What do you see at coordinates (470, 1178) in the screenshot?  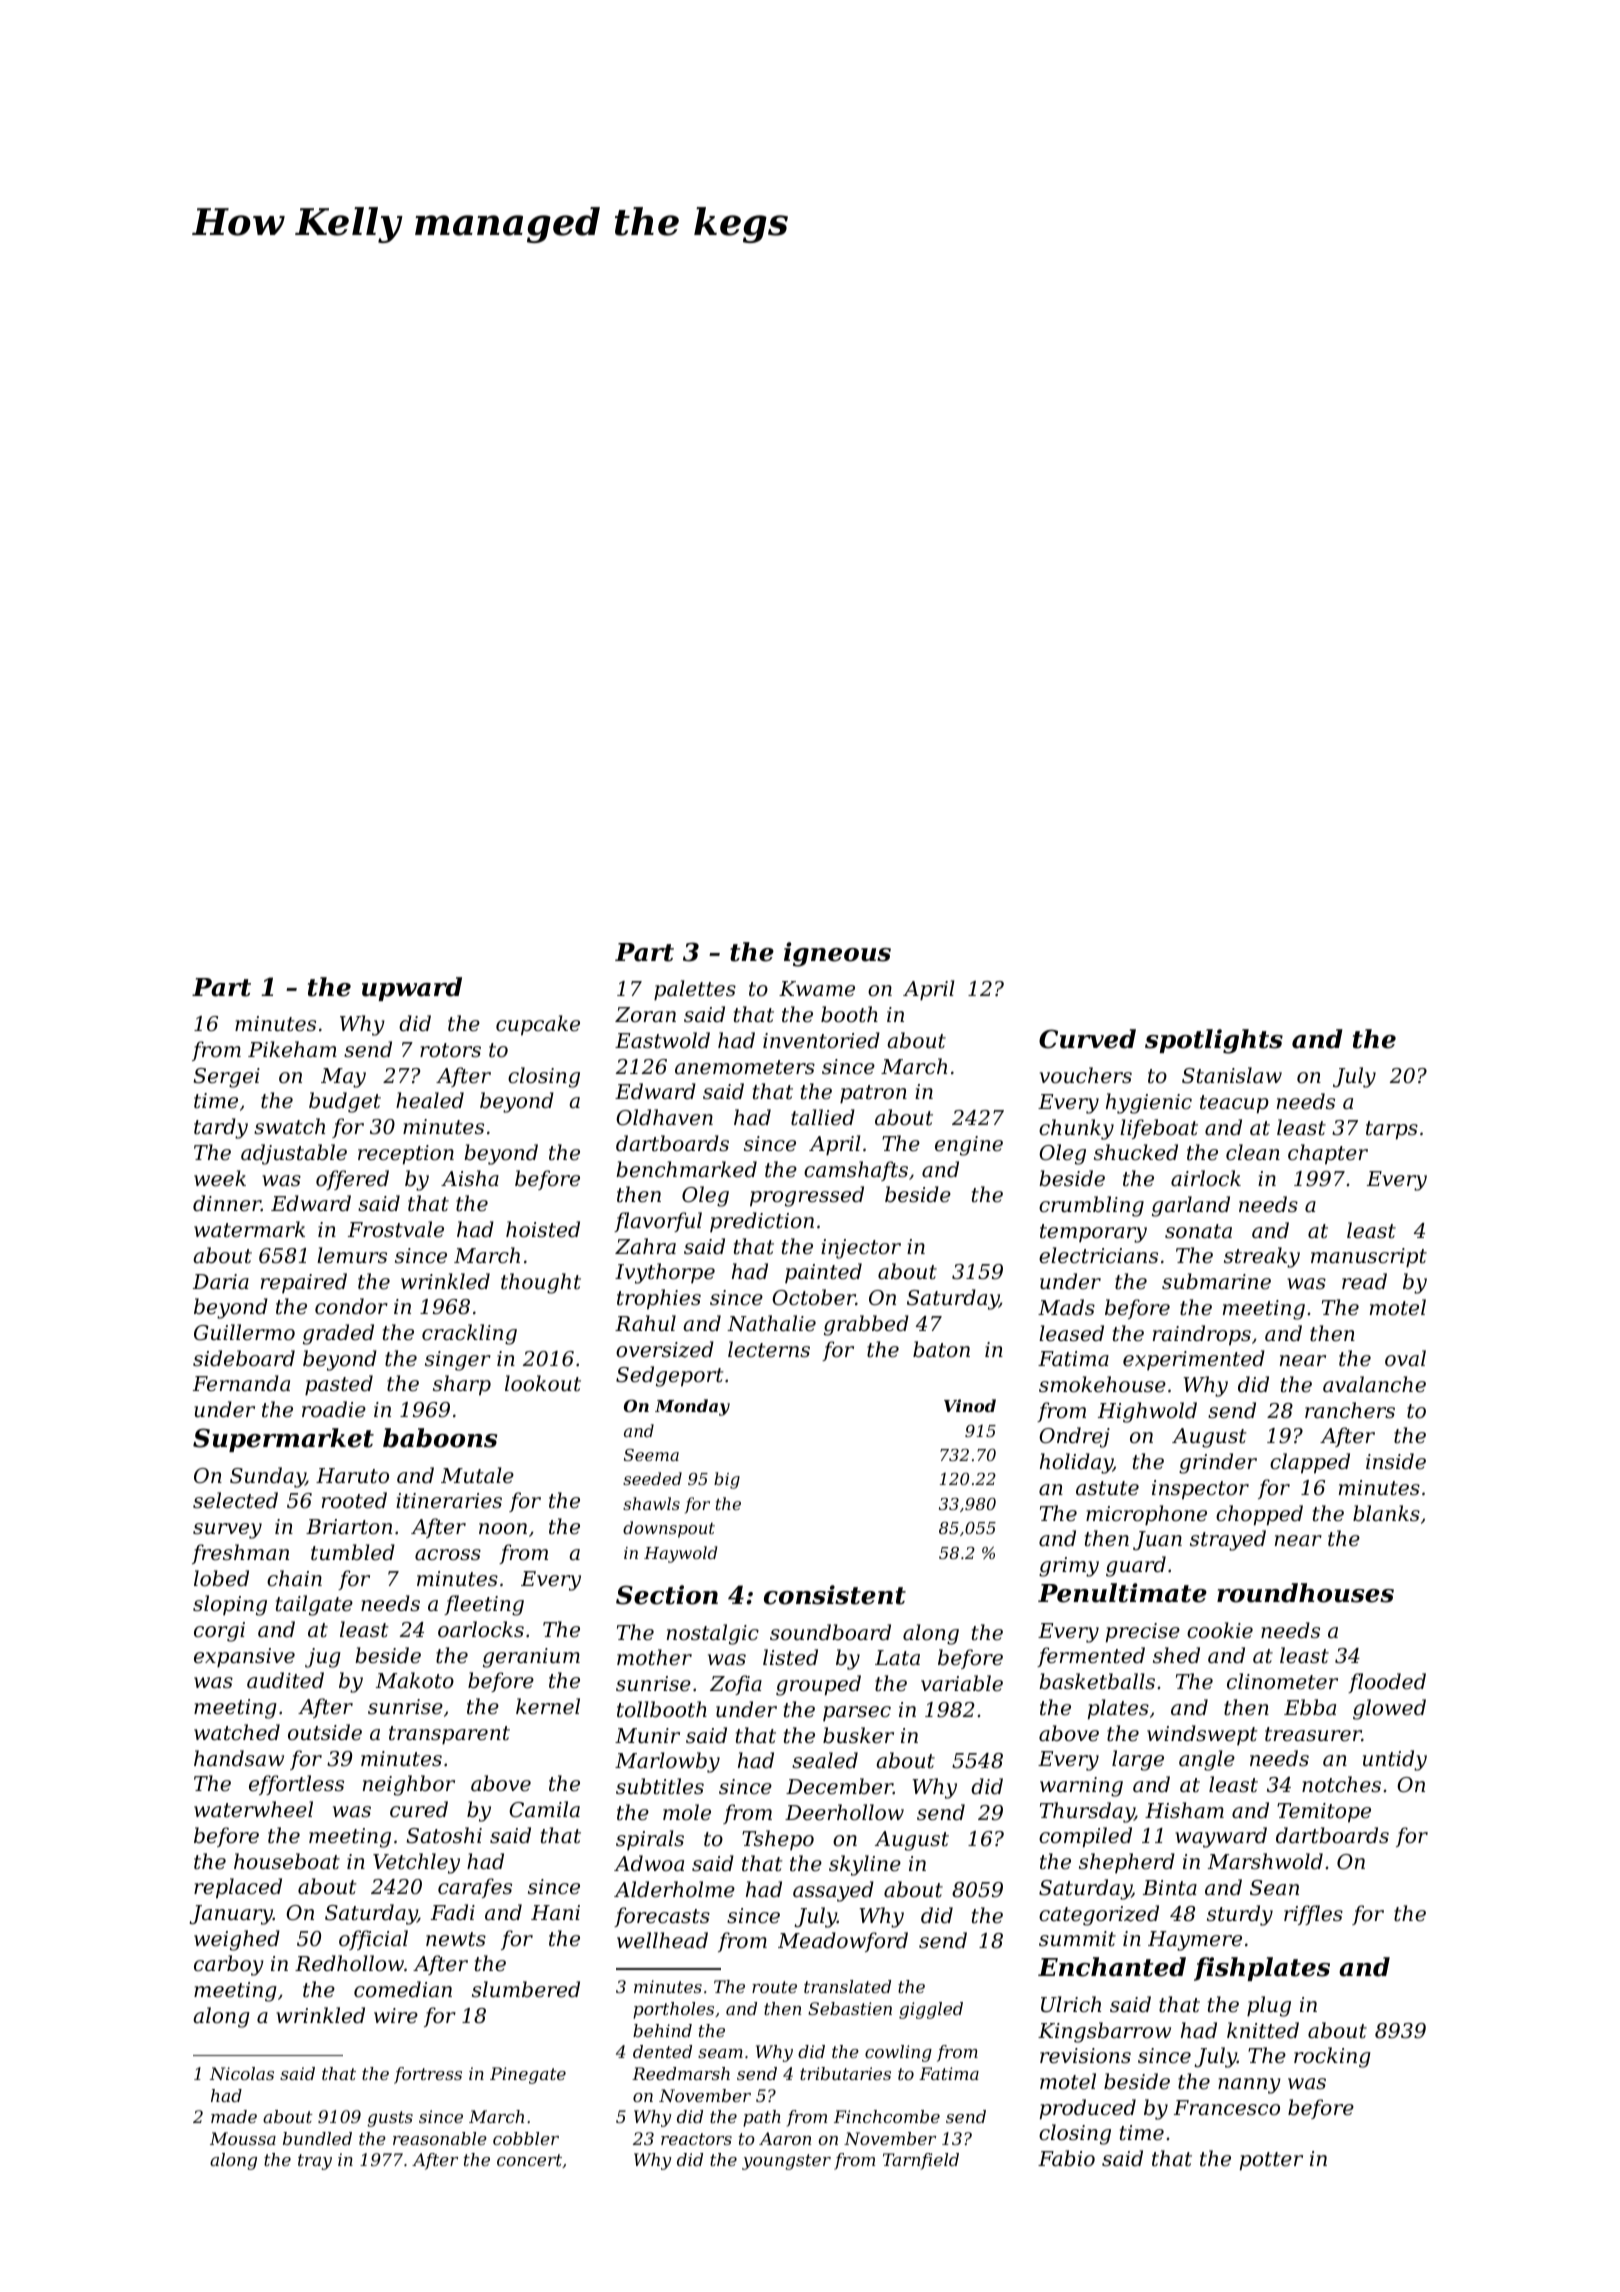 I see `Aisha` at bounding box center [470, 1178].
